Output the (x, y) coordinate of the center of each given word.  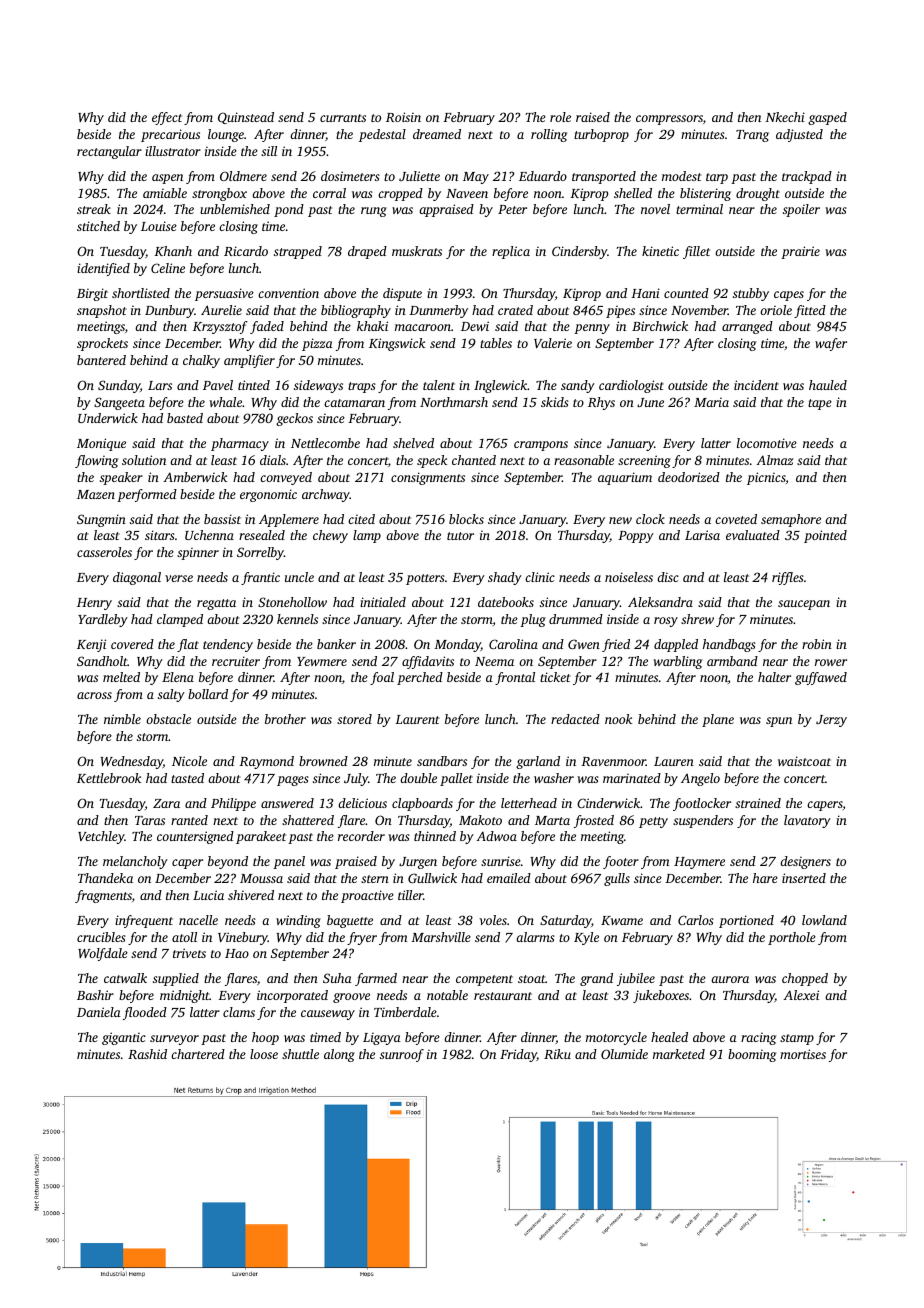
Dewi (475, 326)
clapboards (422, 804)
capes (789, 296)
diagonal (137, 578)
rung (374, 212)
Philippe (233, 804)
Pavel (218, 385)
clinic (540, 577)
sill (269, 151)
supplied (176, 979)
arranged (747, 327)
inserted (804, 878)
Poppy (636, 537)
